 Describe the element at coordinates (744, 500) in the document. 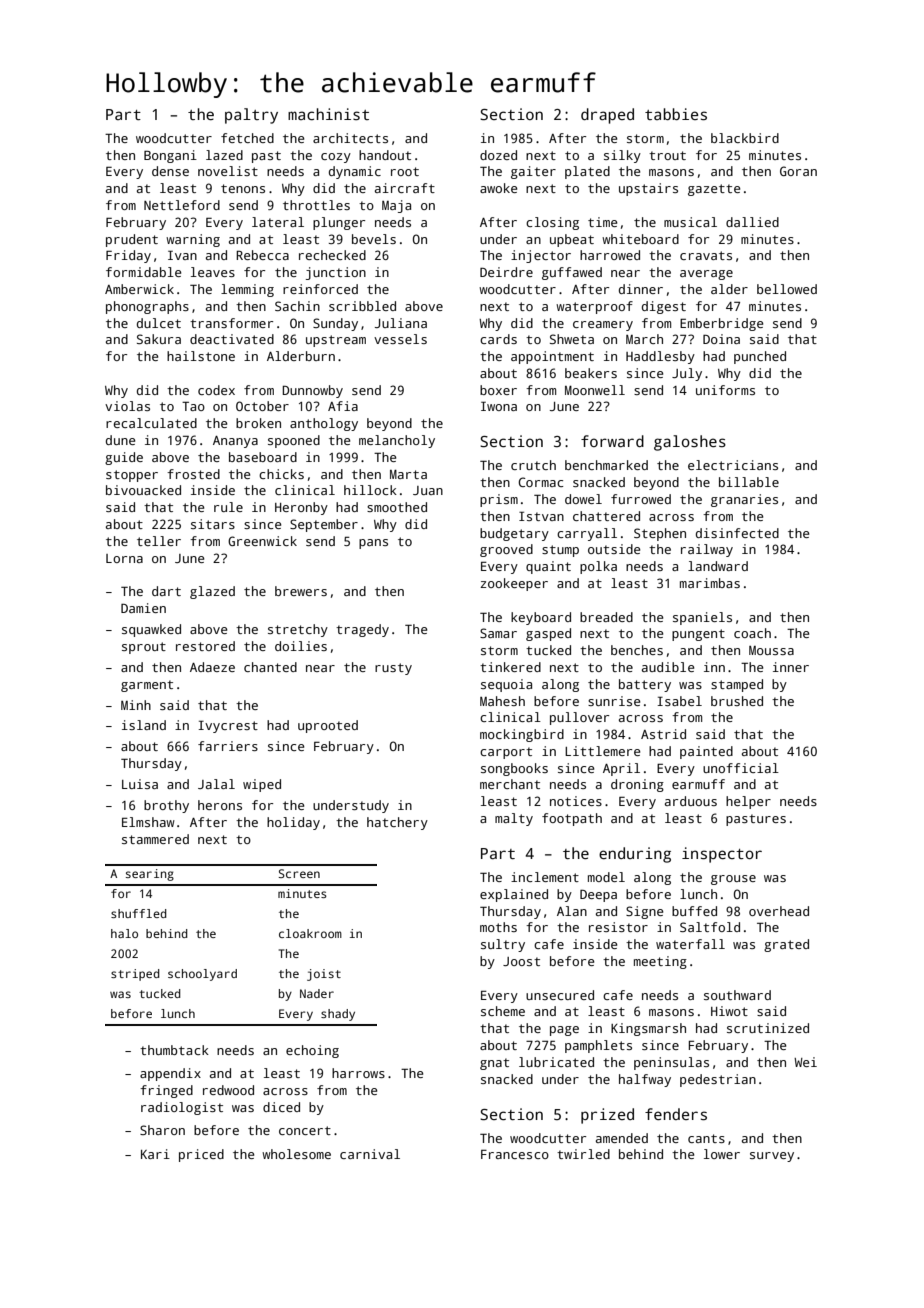

I see `granaries` at that location.
